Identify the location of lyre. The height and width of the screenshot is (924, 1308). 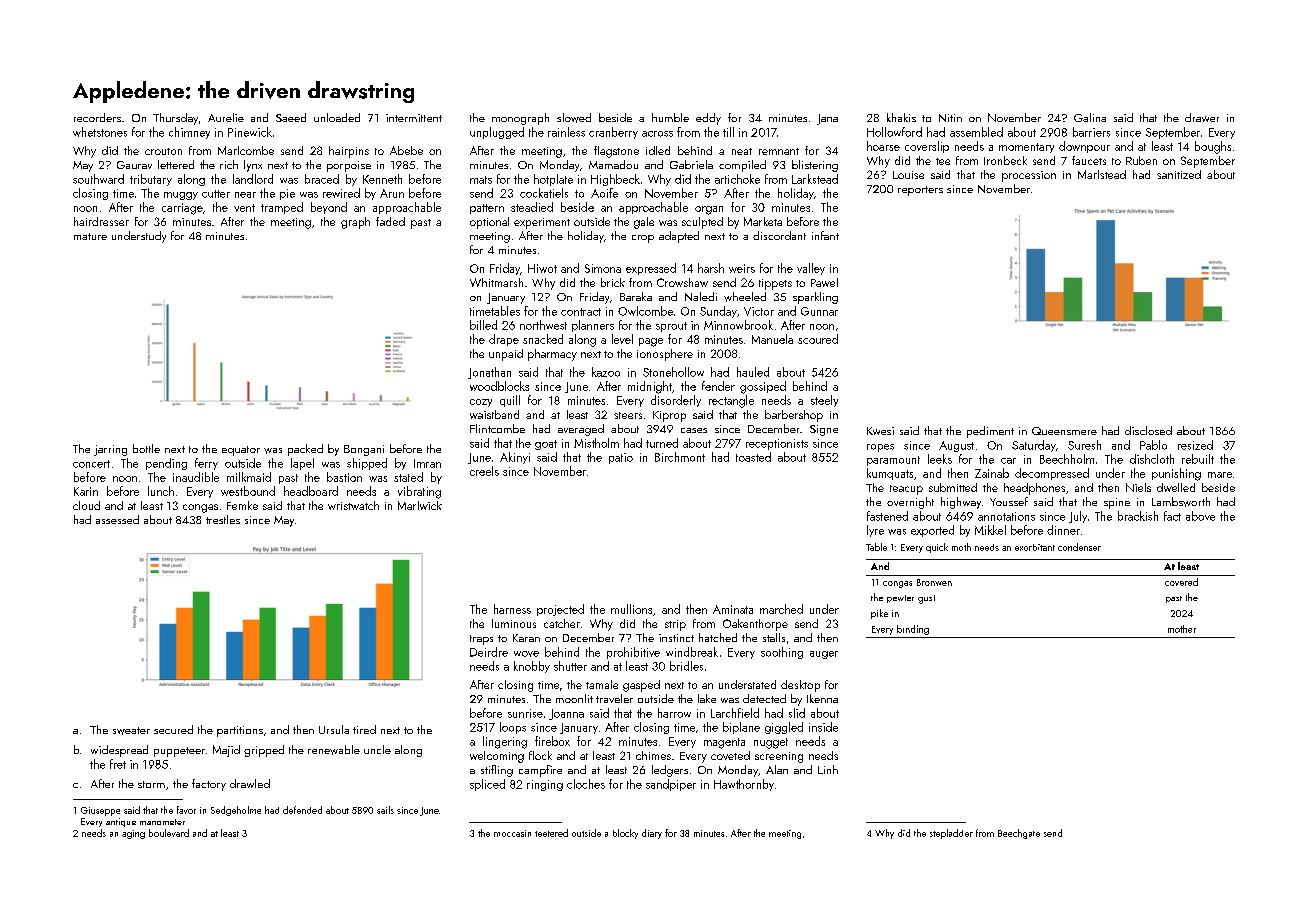
(875, 531).
